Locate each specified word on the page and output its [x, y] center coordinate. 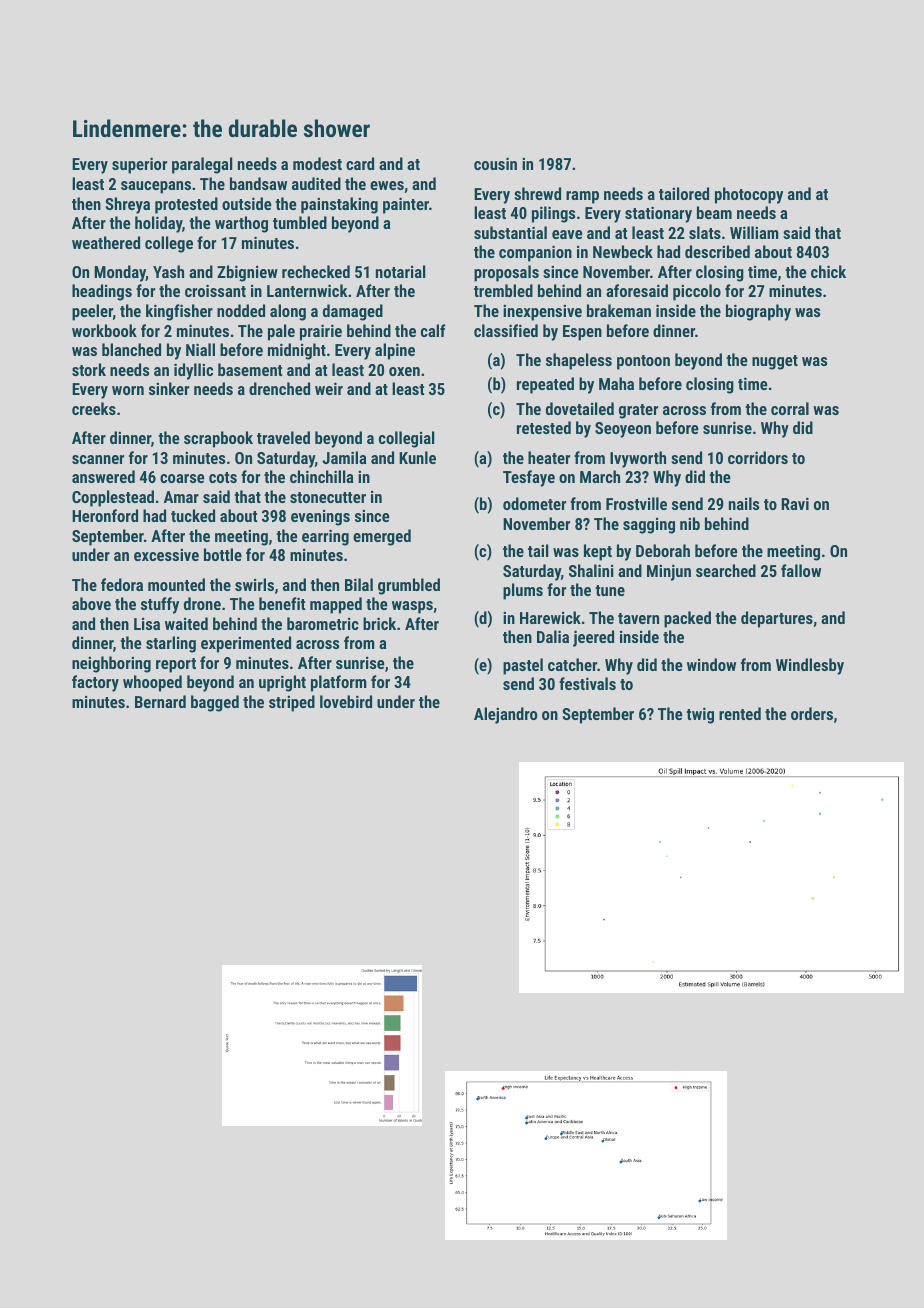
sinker [169, 388]
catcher [572, 664]
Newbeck [623, 251]
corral [790, 408]
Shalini [591, 570]
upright [282, 683]
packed [687, 619]
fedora [122, 584]
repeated [545, 385]
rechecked [316, 271]
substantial [510, 232]
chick [828, 271]
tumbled [300, 222]
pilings [553, 214]
